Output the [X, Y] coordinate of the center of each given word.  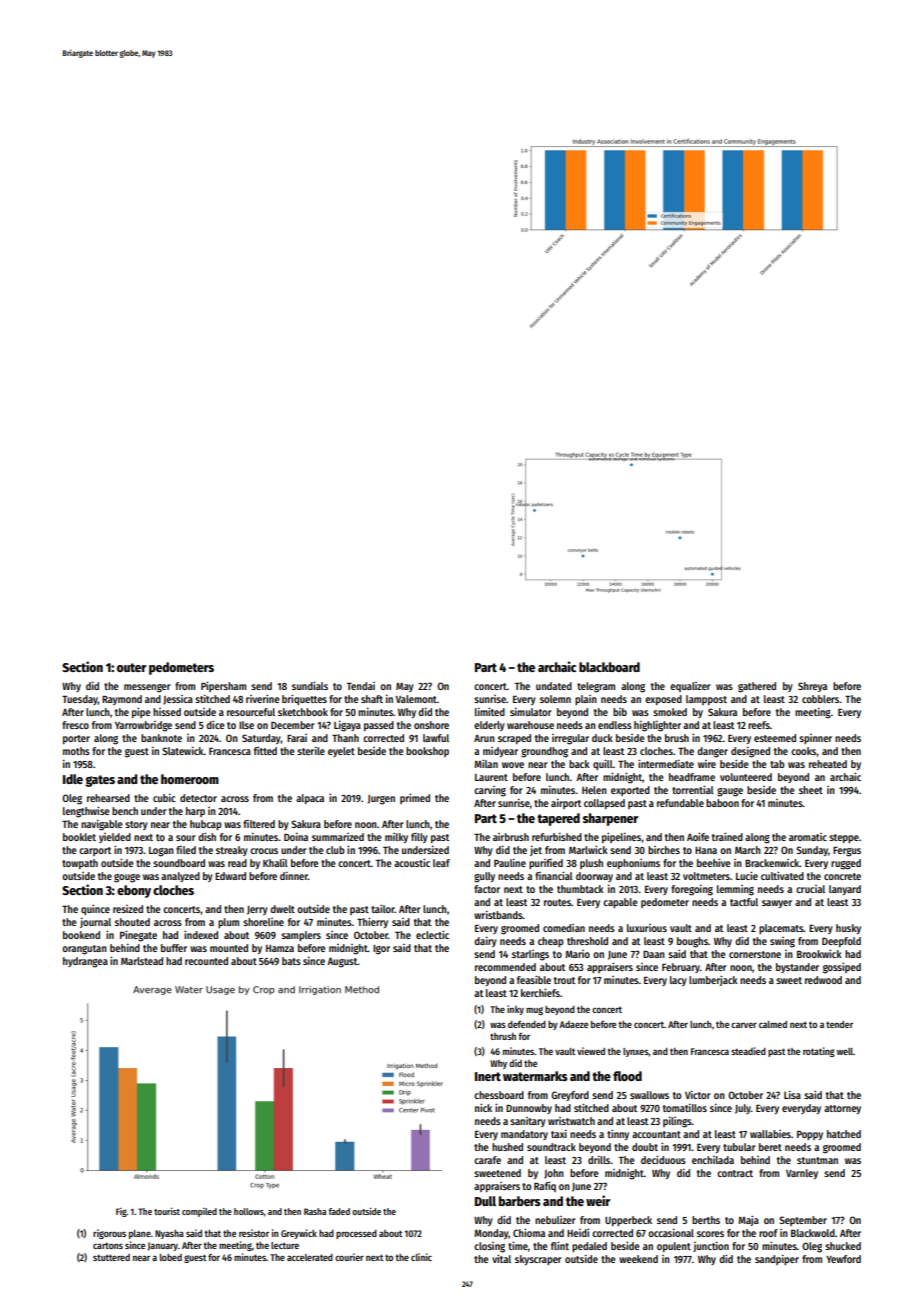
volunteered [746, 777]
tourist [167, 1211]
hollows [249, 1211]
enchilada [713, 1160]
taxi [559, 1133]
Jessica [178, 700]
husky [848, 929]
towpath [80, 864]
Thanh [345, 738]
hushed [507, 1147]
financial [554, 875]
